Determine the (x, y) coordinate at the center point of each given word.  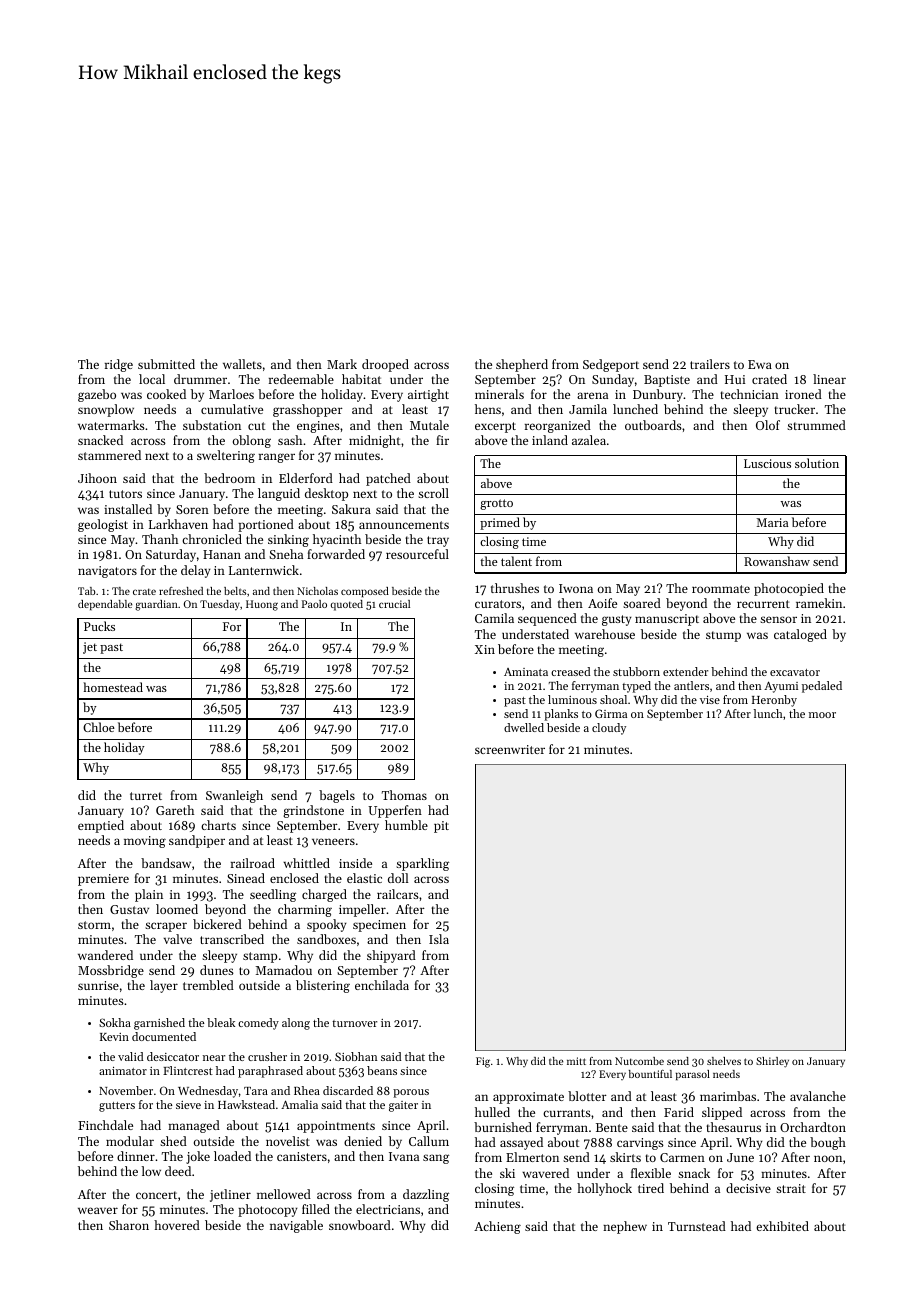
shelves (724, 1061)
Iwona (576, 588)
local (152, 379)
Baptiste (667, 381)
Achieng (497, 1227)
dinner (136, 1156)
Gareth (175, 810)
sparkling (422, 864)
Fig (483, 1062)
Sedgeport (611, 365)
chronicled (212, 539)
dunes (217, 970)
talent (516, 561)
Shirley (772, 1062)
